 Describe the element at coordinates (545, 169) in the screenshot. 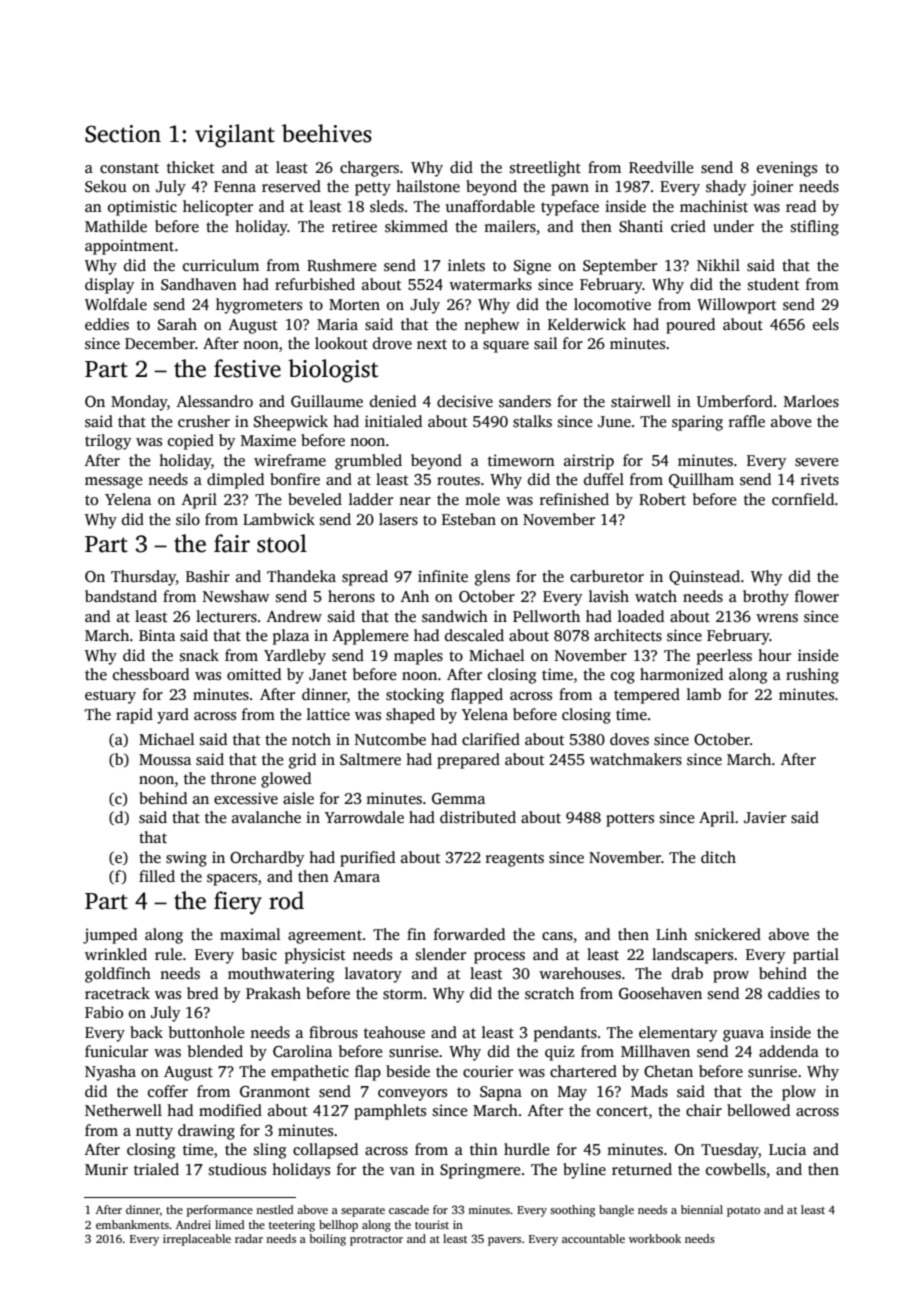

I see `streetlight` at that location.
